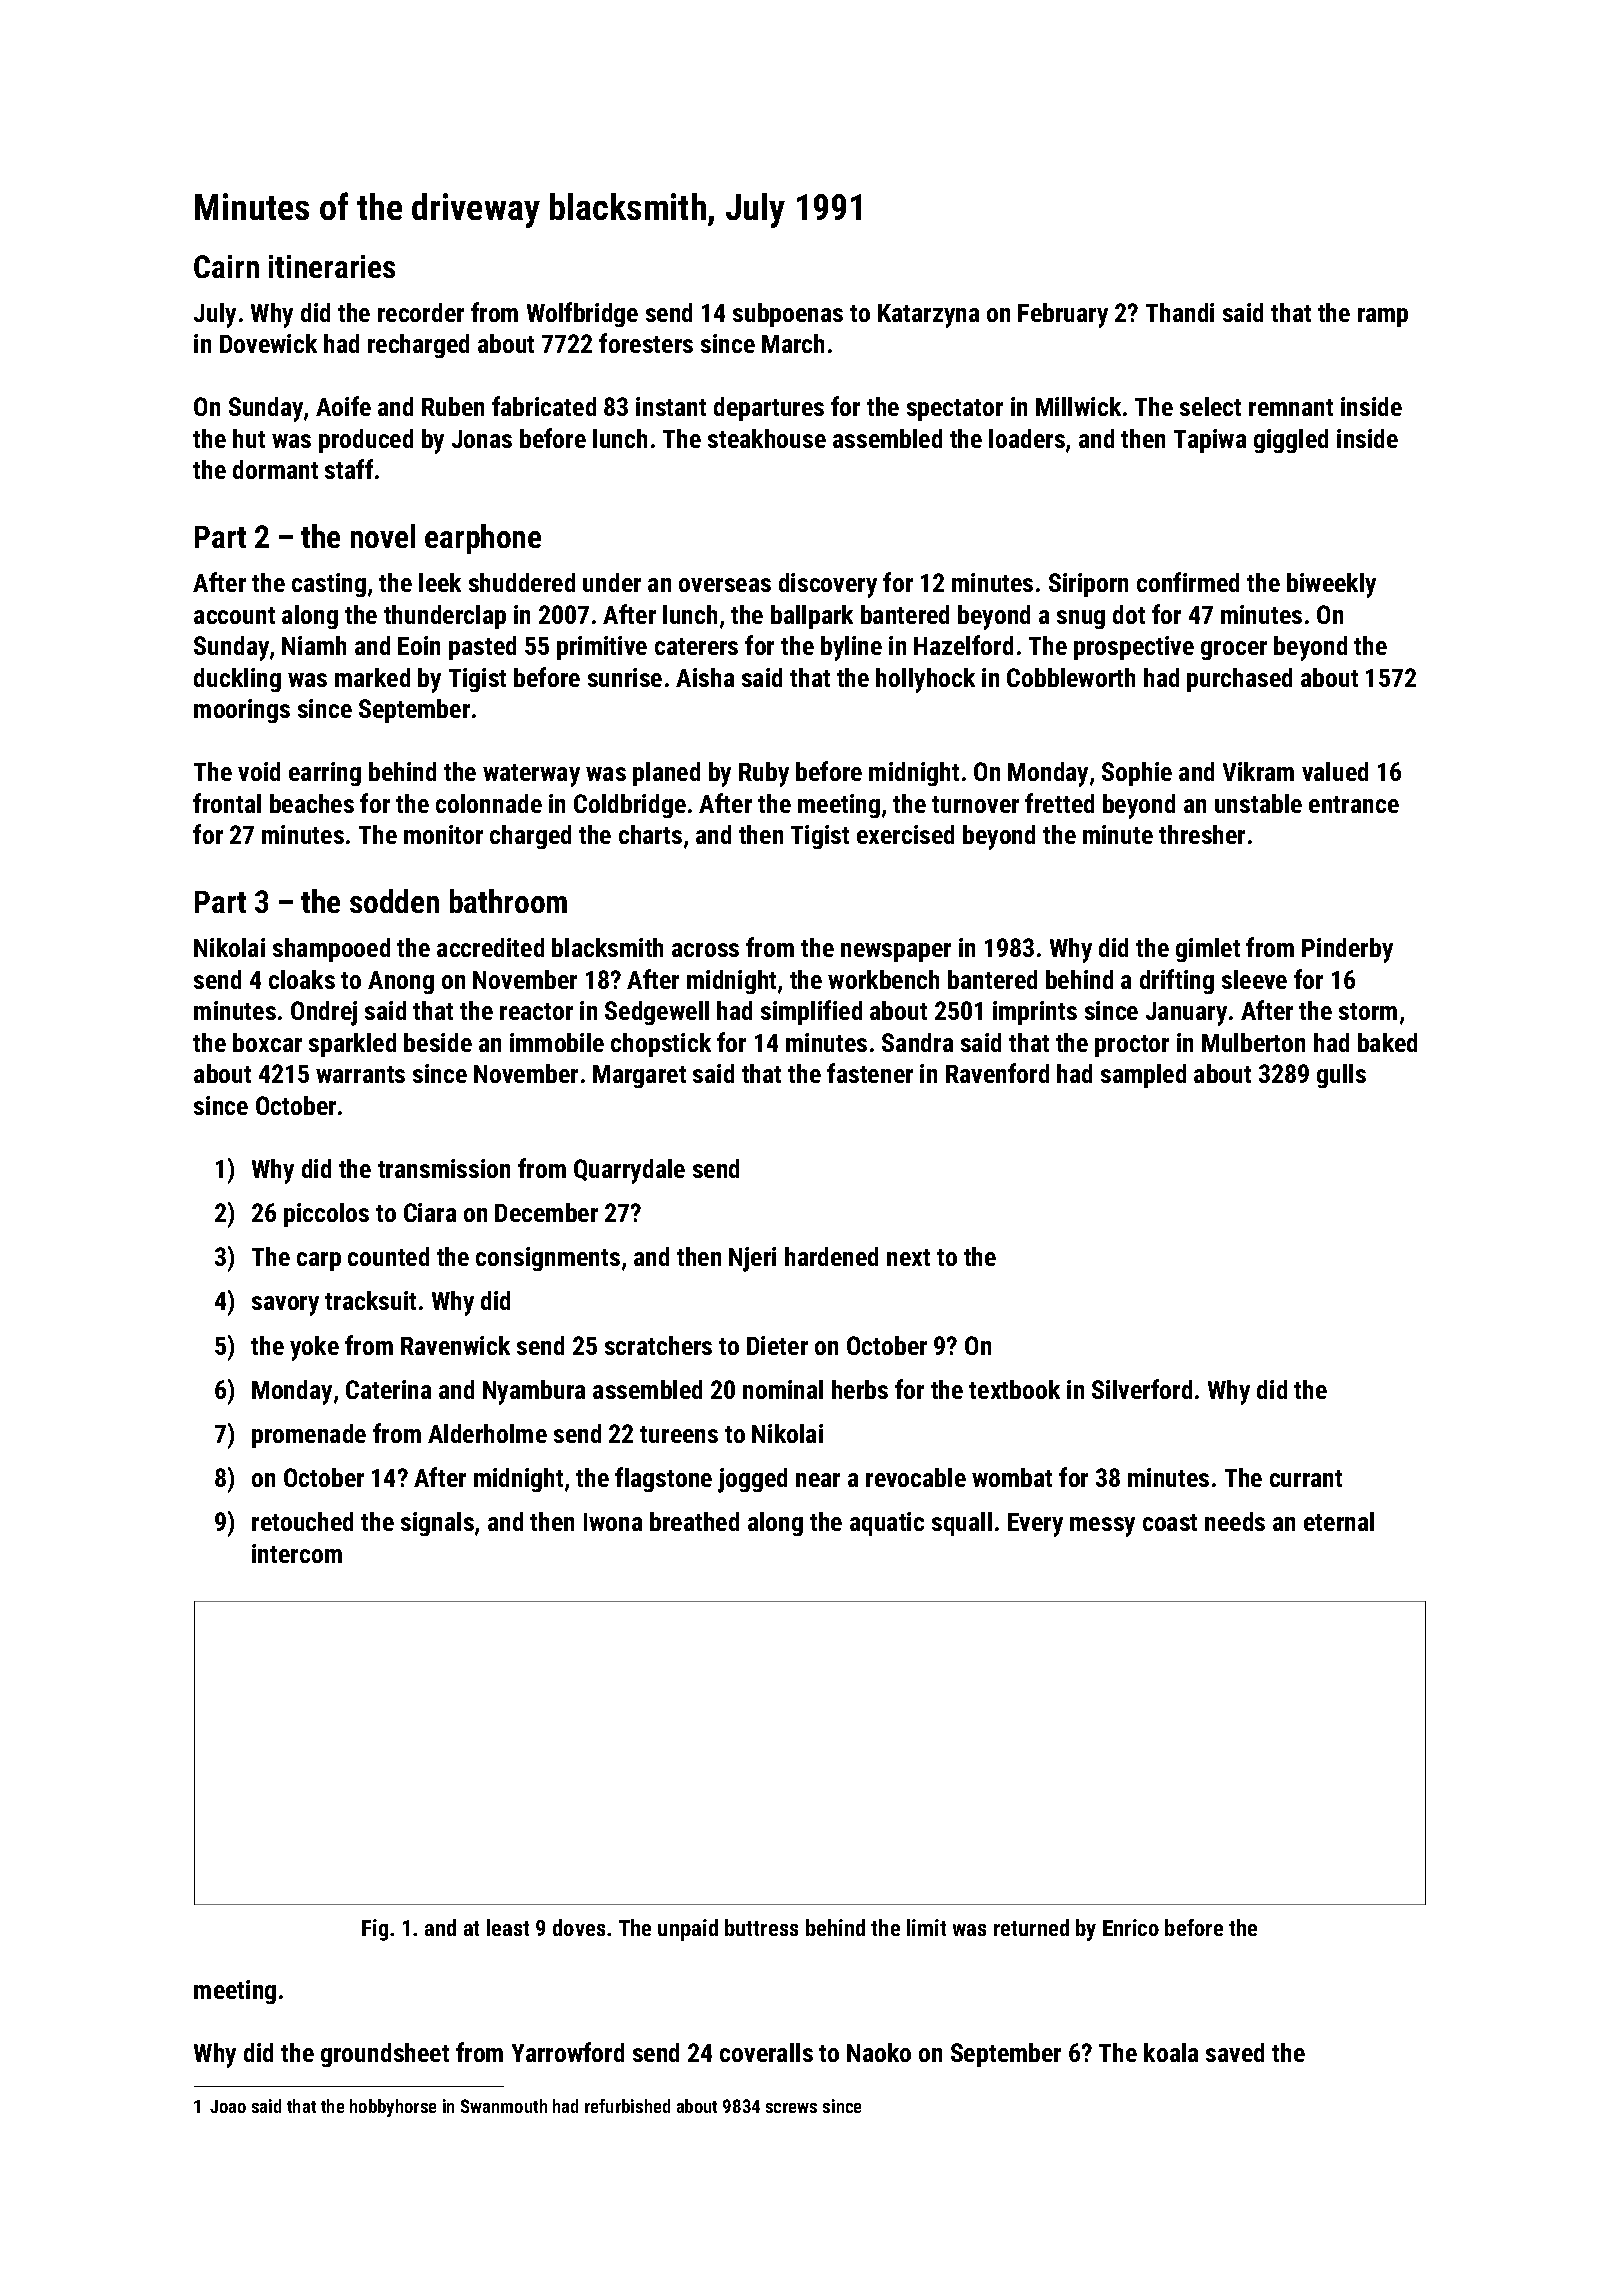  What do you see at coordinates (851, 648) in the page?
I see `byline` at bounding box center [851, 648].
